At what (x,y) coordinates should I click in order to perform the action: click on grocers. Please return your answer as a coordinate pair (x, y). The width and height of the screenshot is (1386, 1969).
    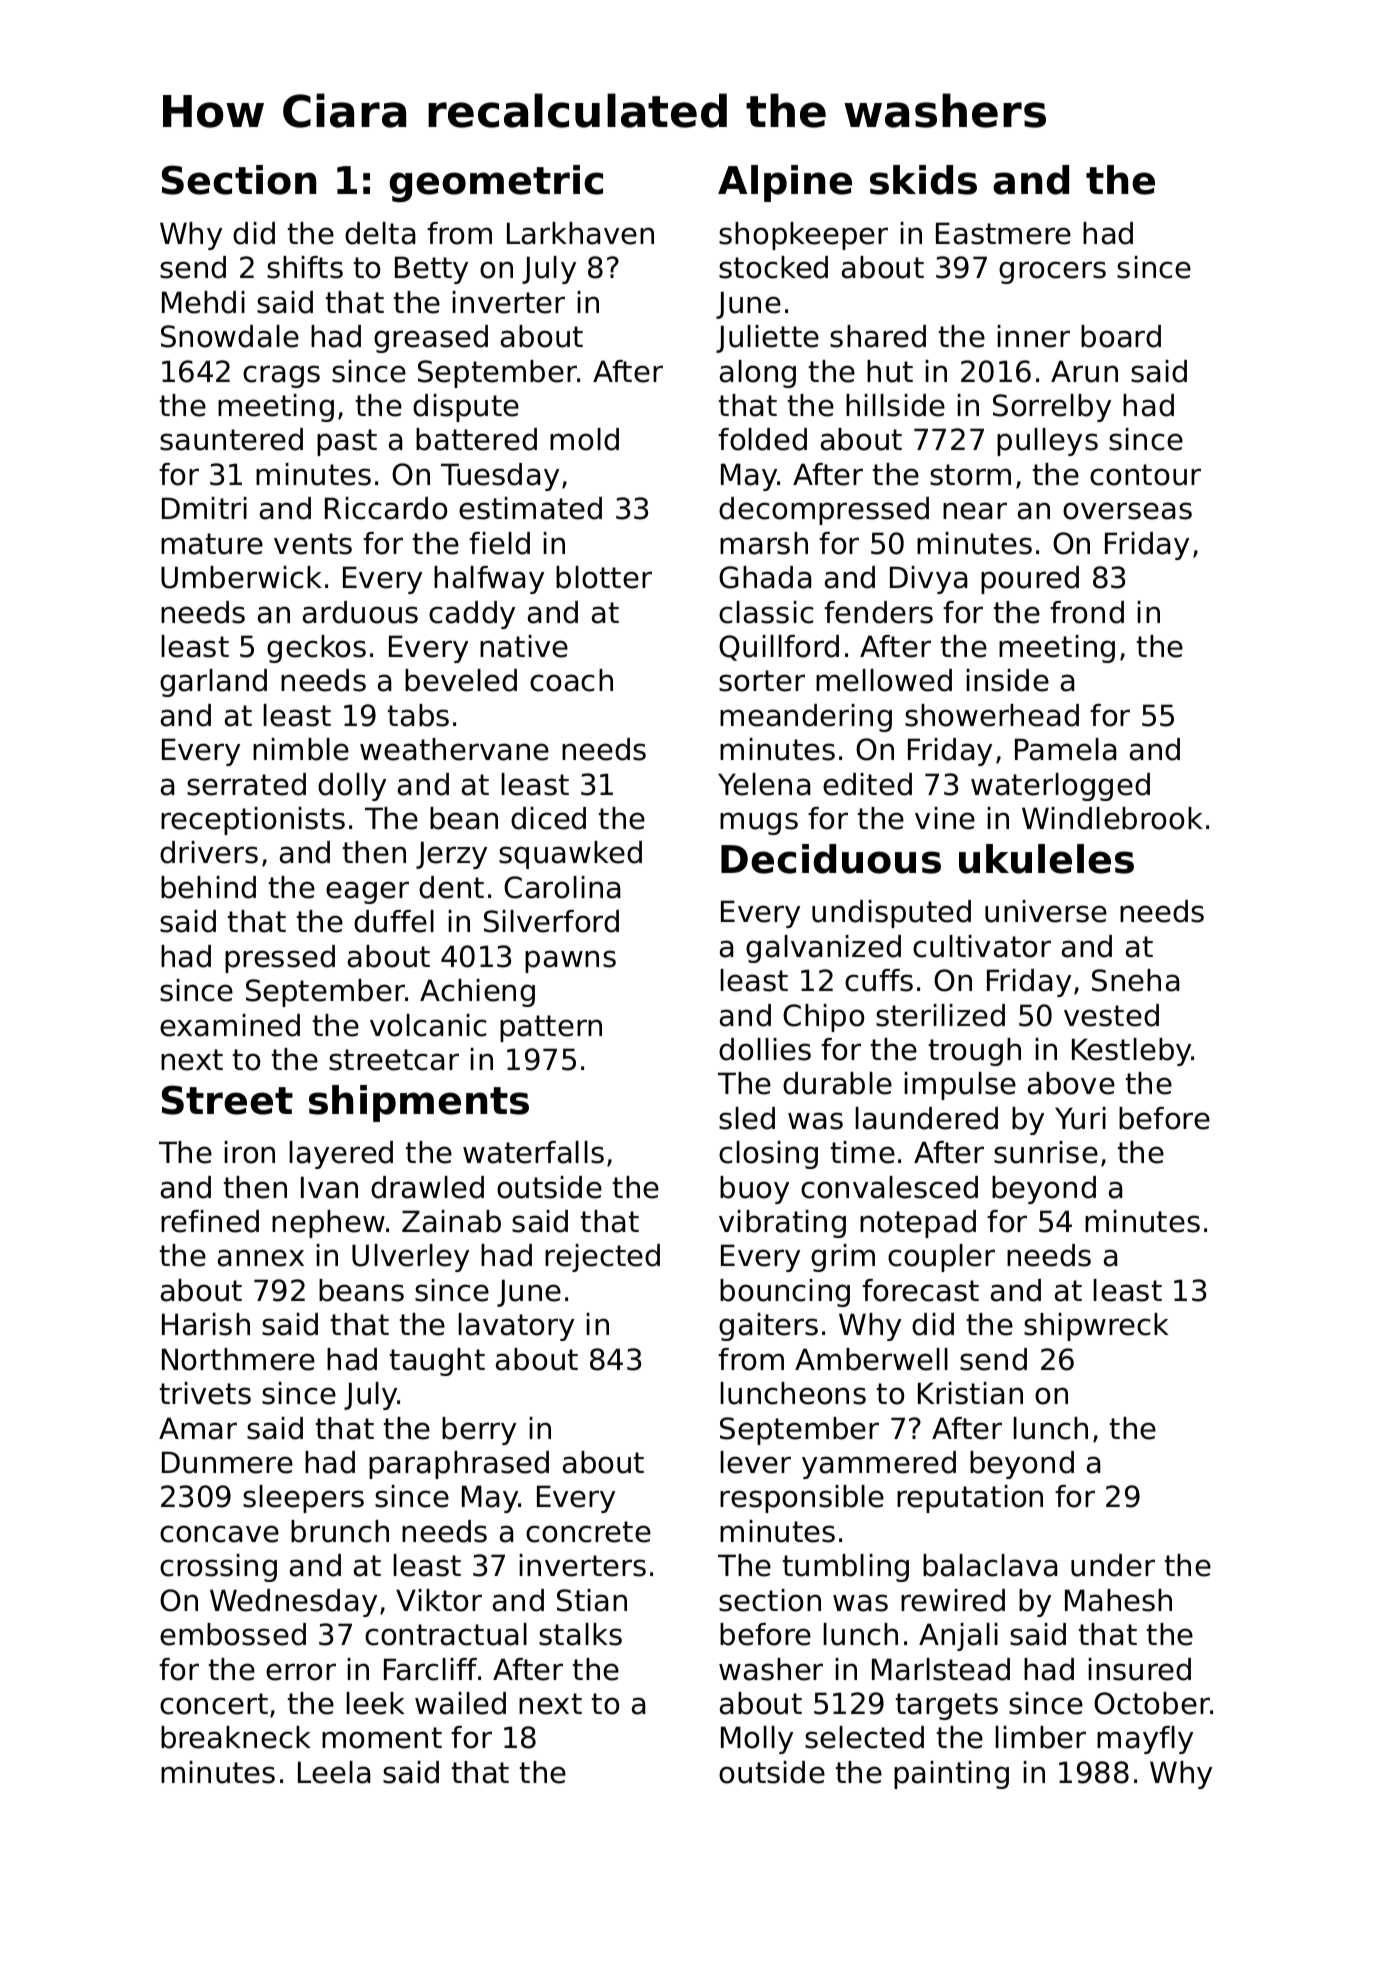
    Looking at the image, I should click on (1052, 272).
